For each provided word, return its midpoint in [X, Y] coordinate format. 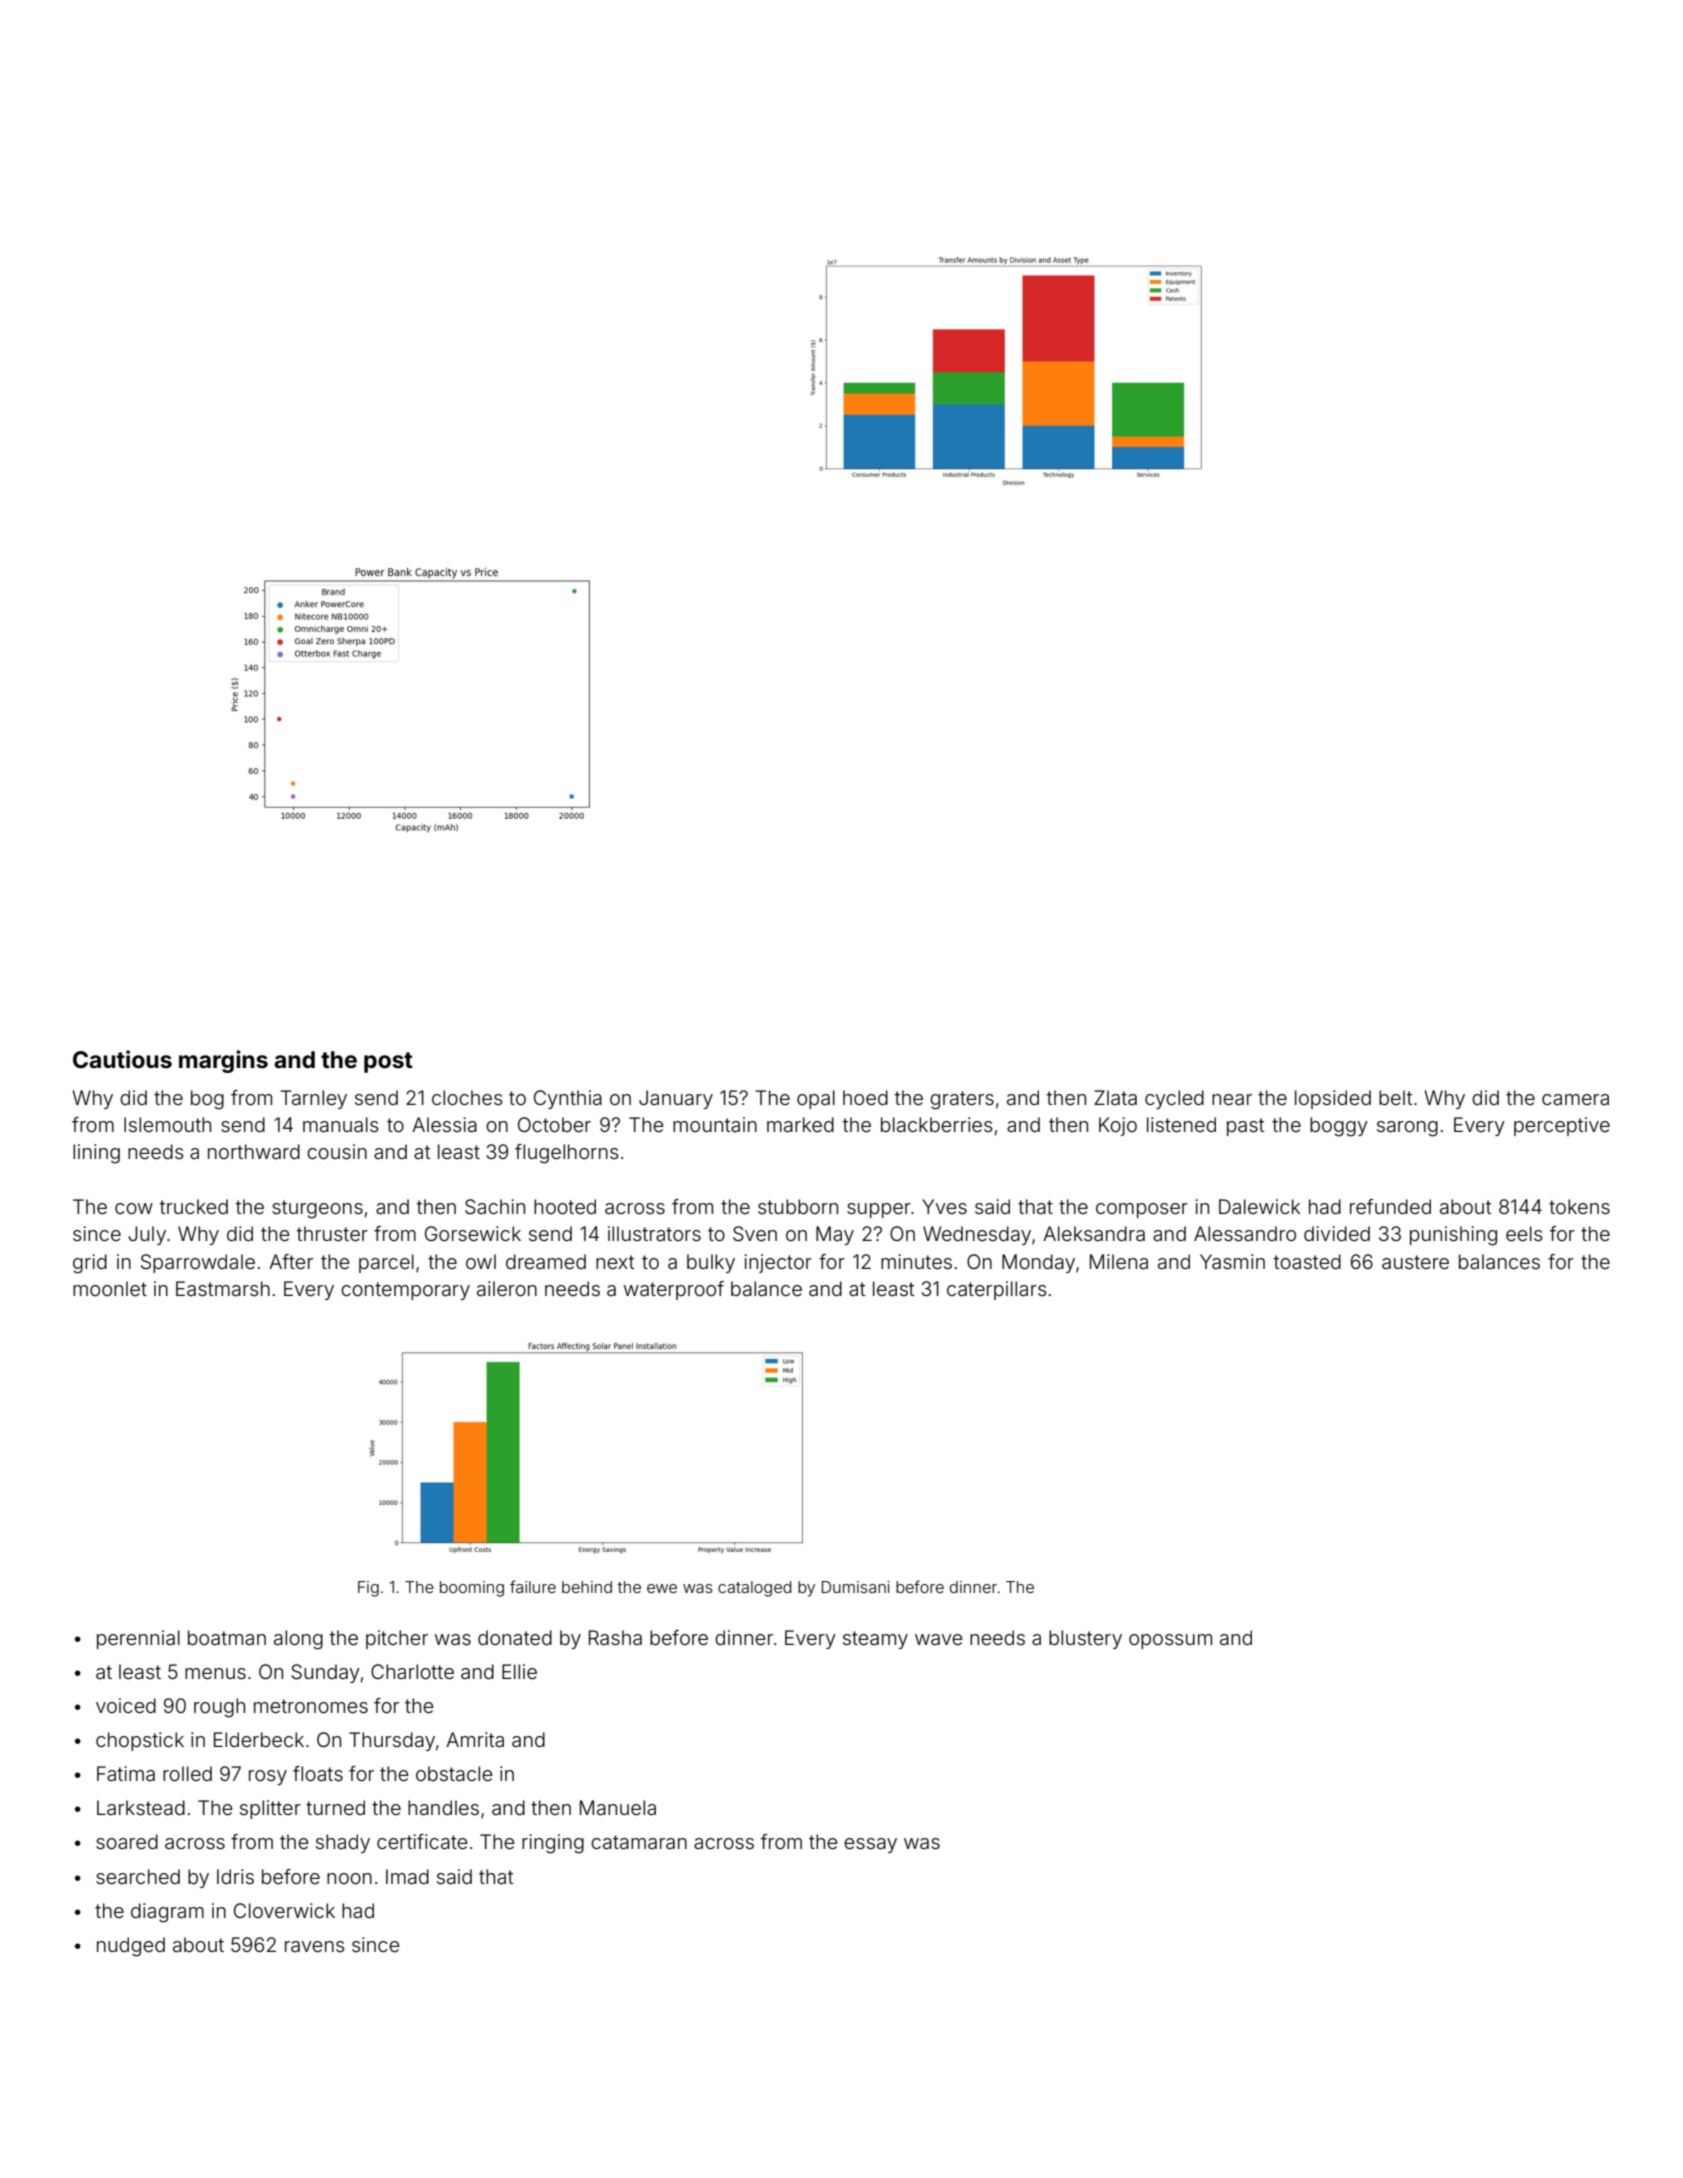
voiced [126, 1705]
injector [778, 1263]
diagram [167, 1913]
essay [870, 1845]
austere [1415, 1262]
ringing [553, 1844]
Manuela [618, 1807]
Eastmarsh [223, 1288]
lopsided [1333, 1099]
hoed [865, 1097]
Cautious [122, 1059]
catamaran [639, 1842]
